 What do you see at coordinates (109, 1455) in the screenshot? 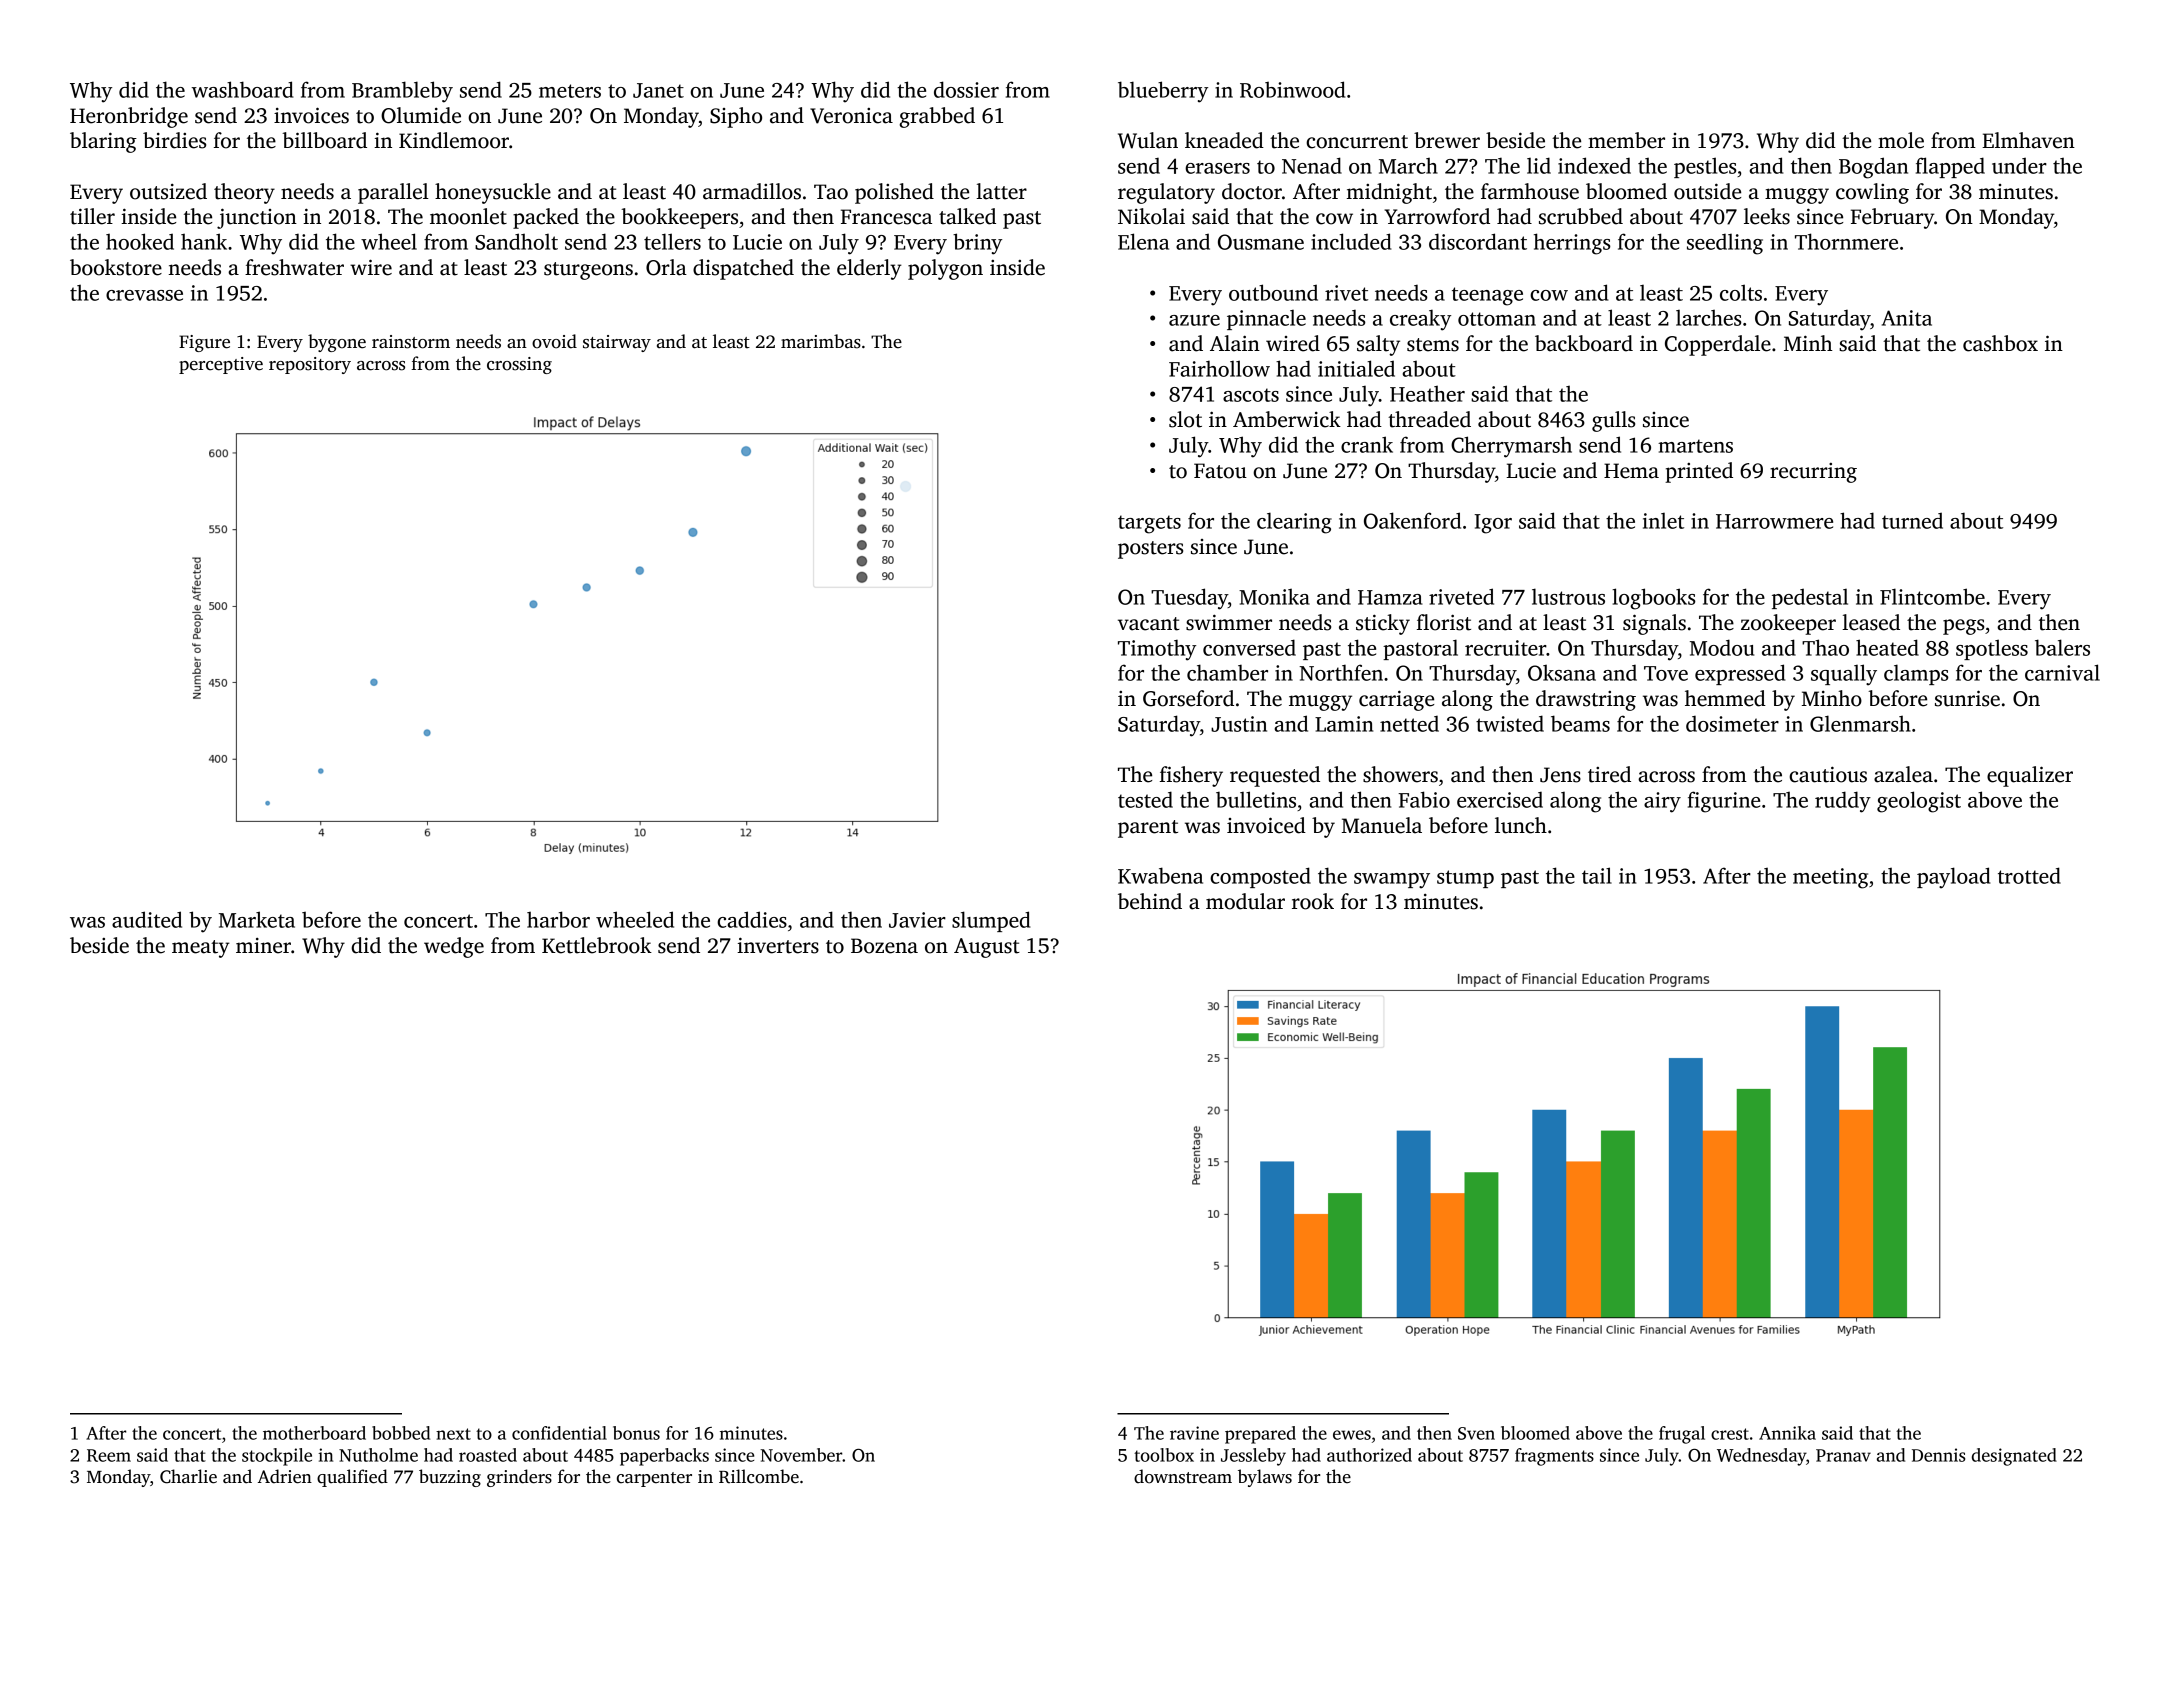
I see `Reem` at bounding box center [109, 1455].
